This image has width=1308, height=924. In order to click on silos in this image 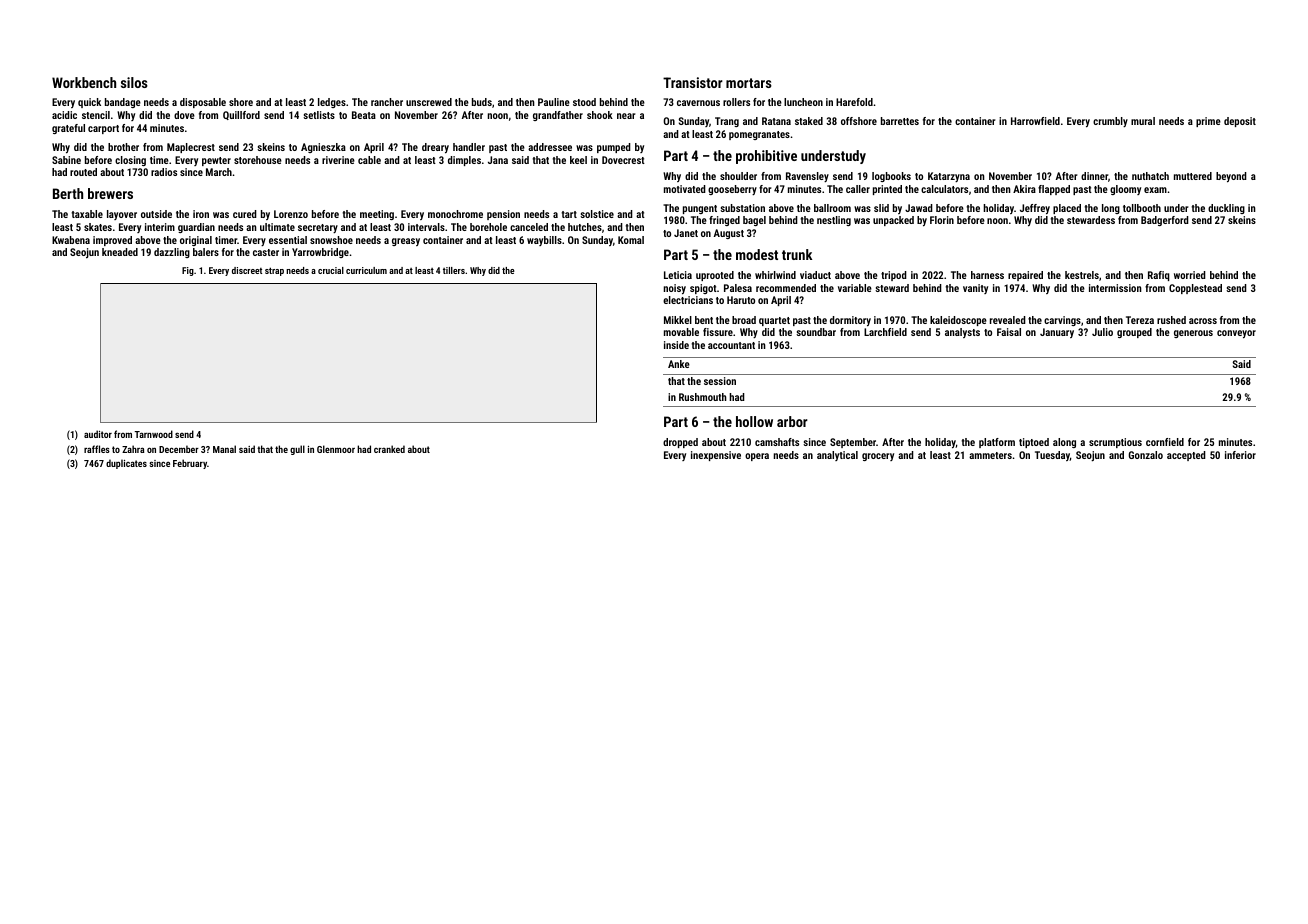, I will do `click(134, 82)`.
